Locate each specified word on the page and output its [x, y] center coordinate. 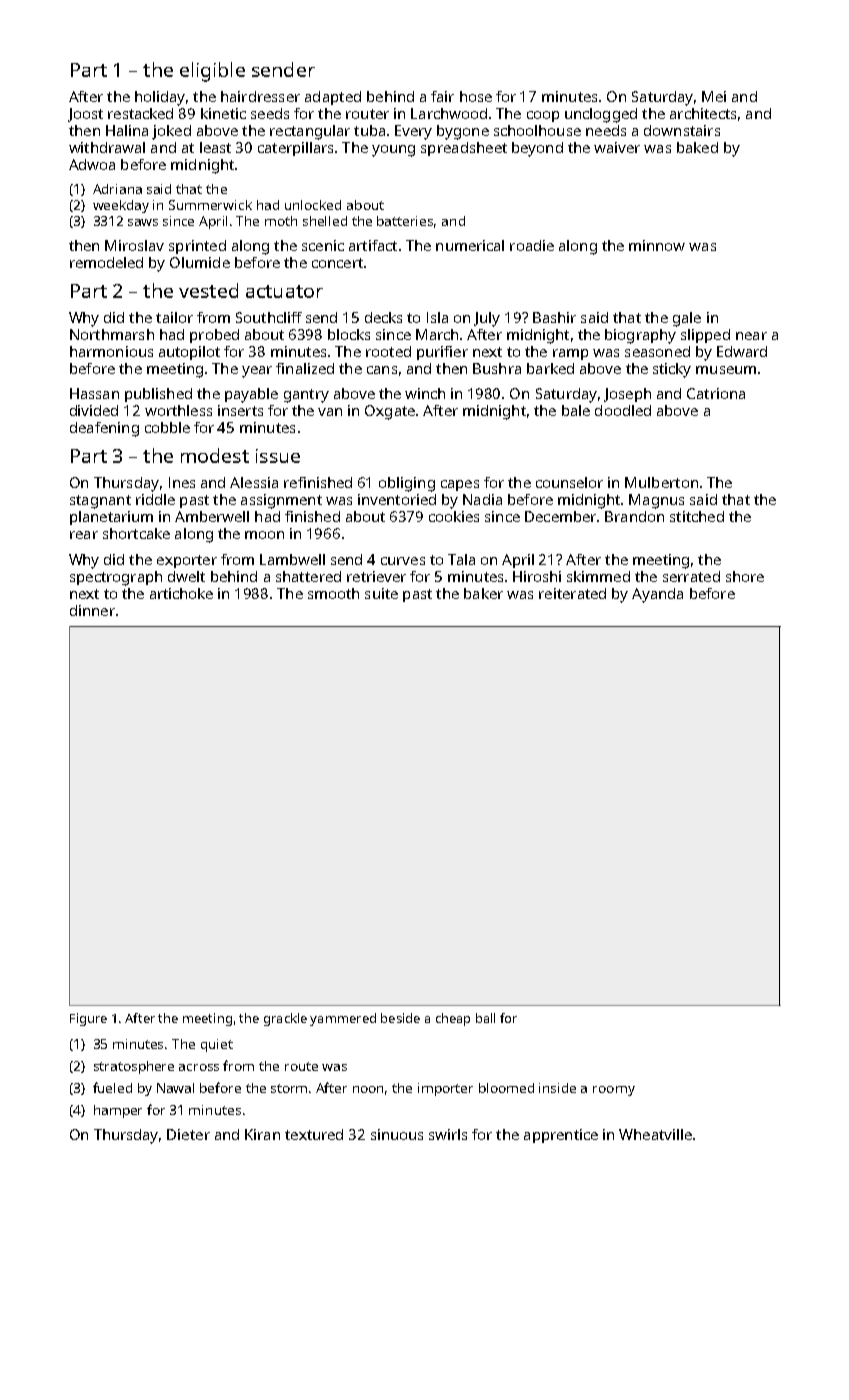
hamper [118, 1111]
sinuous [397, 1134]
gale [687, 319]
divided [94, 410]
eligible [212, 72]
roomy [614, 1091]
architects [703, 113]
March [437, 334]
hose [476, 96]
